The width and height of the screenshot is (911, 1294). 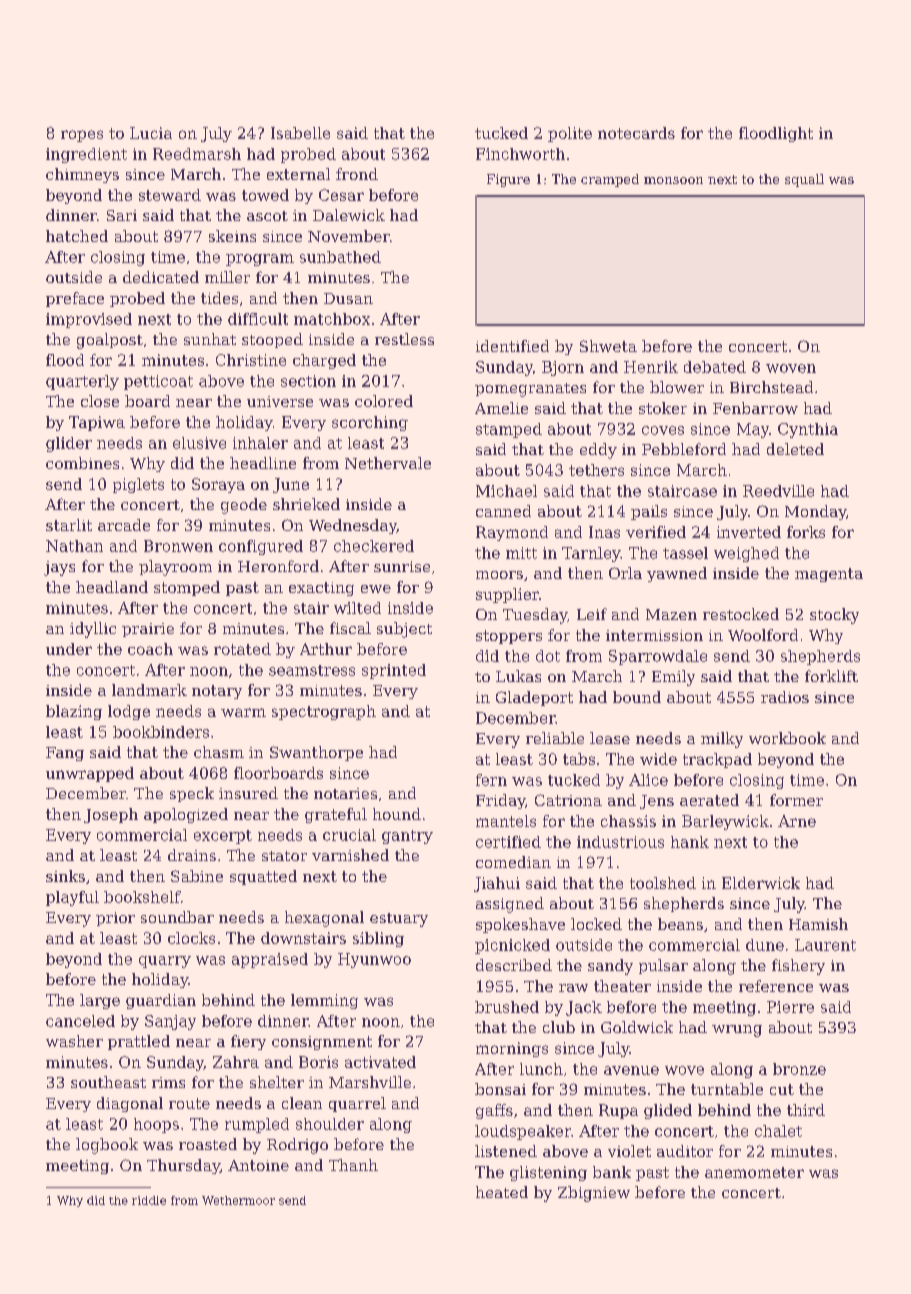 I want to click on Finchworth, so click(x=520, y=154).
